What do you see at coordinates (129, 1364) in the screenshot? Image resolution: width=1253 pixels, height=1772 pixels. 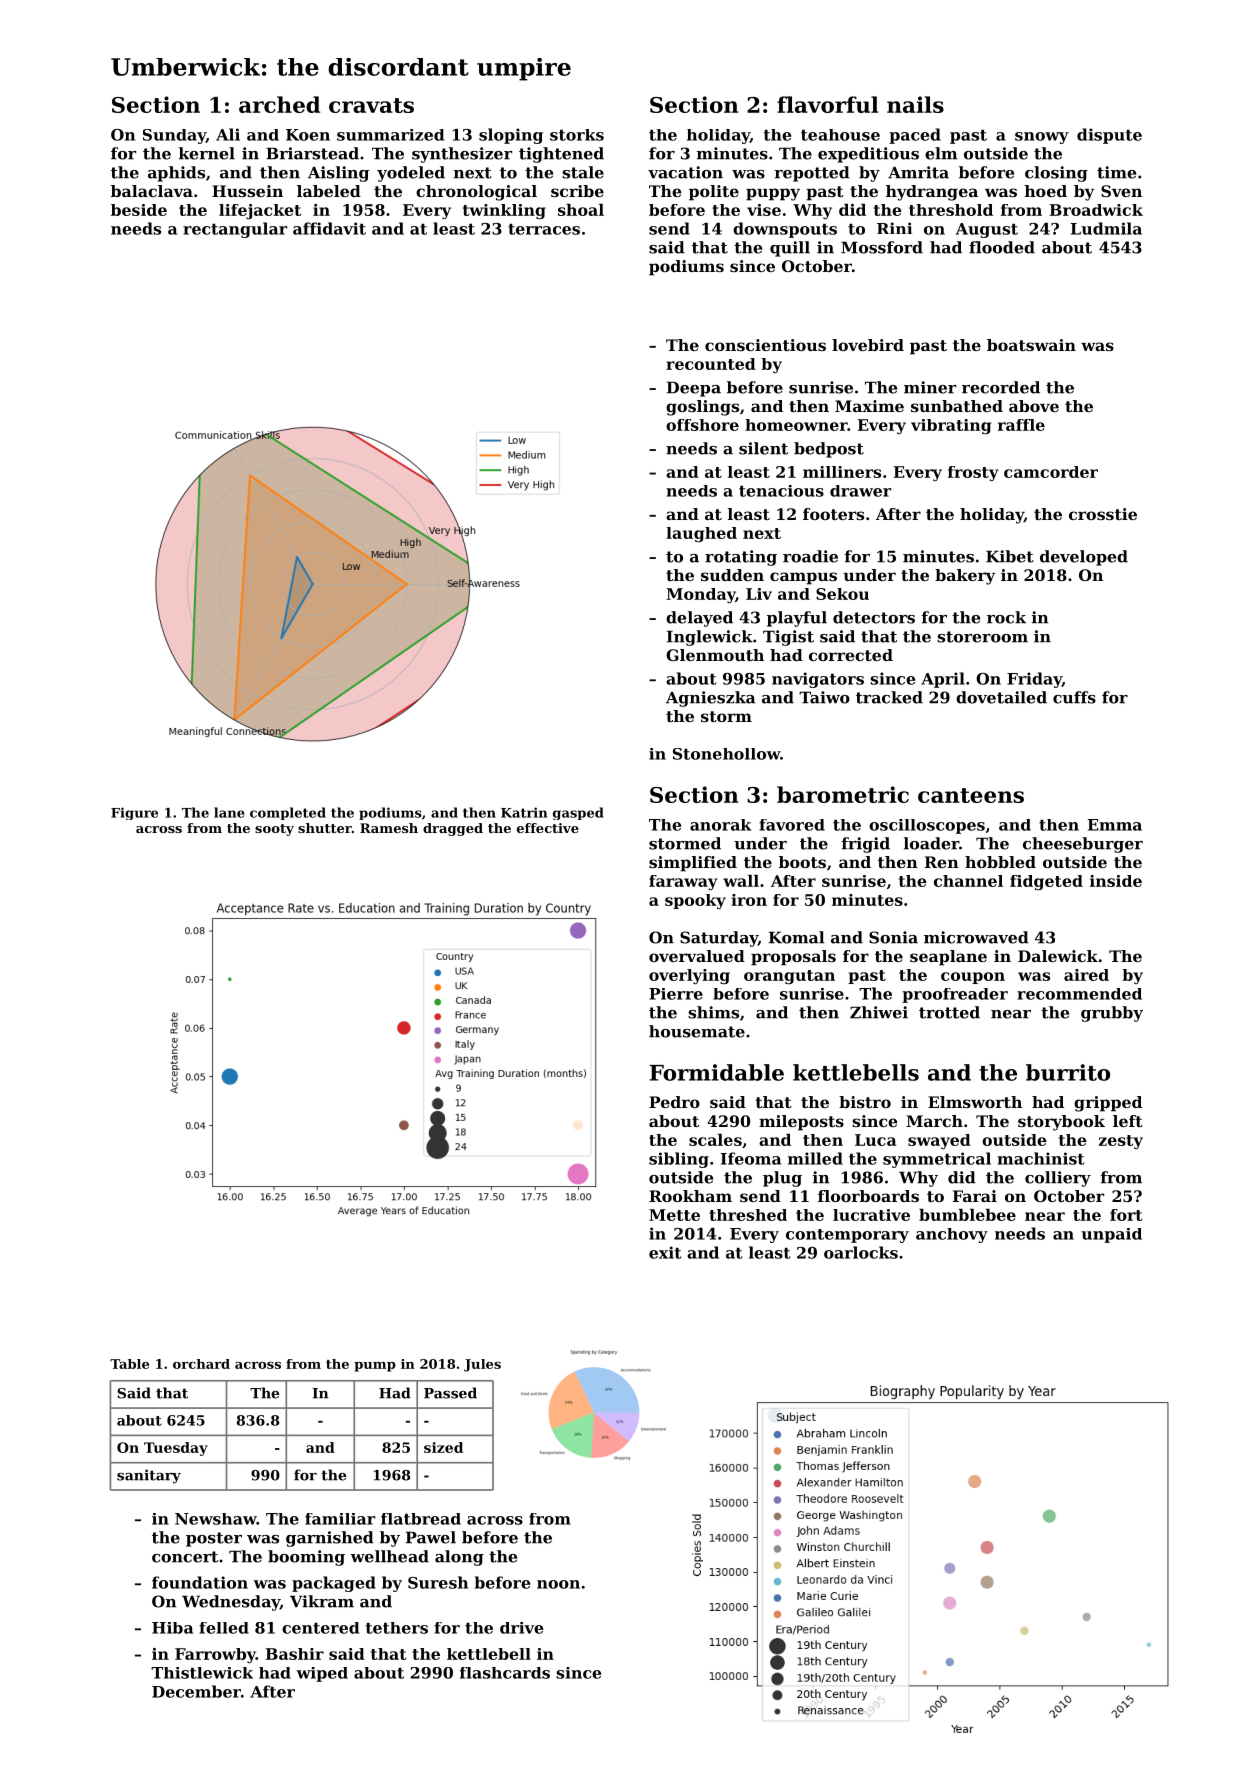 I see `Table` at bounding box center [129, 1364].
